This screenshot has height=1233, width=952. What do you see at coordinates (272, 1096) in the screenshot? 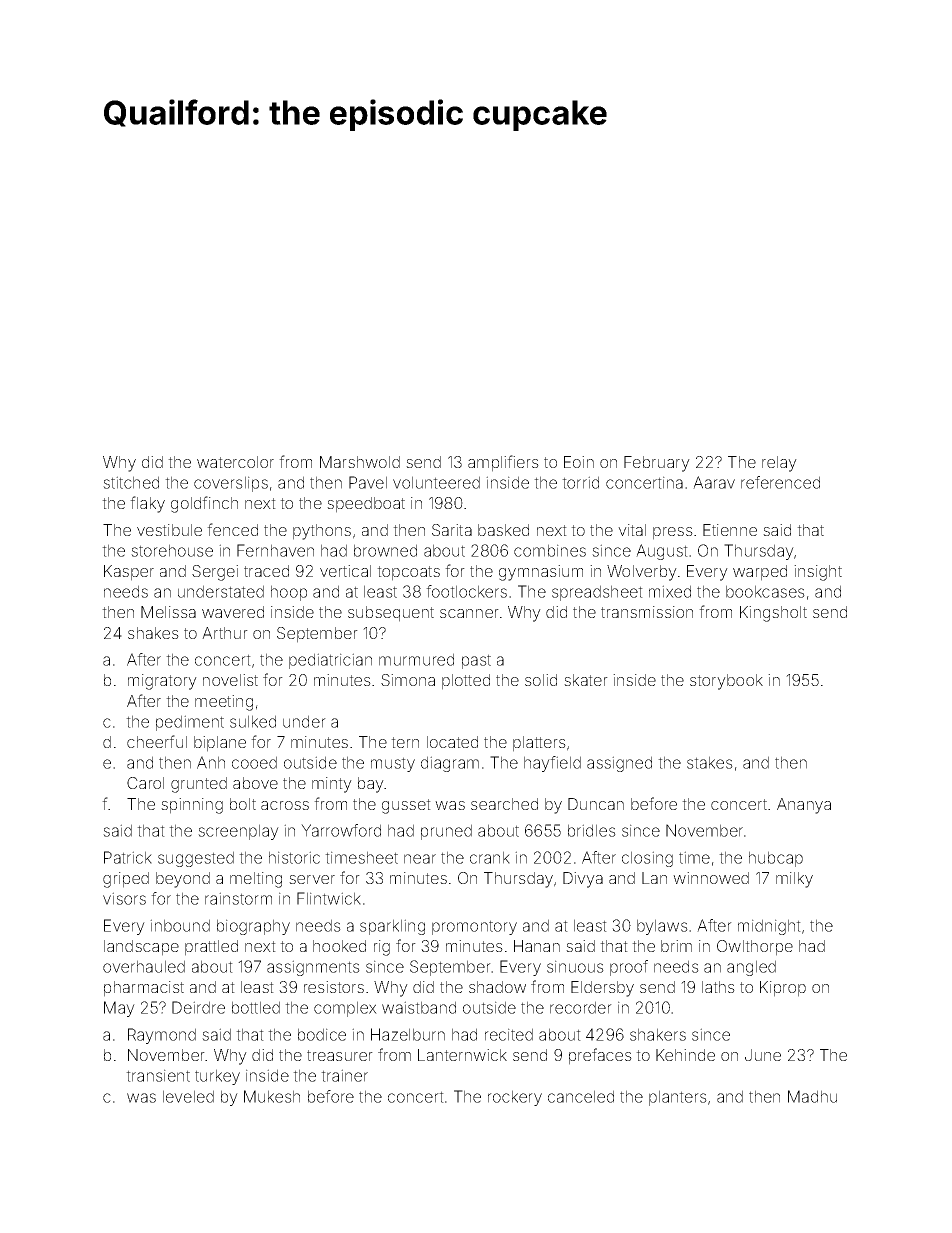
I see `Mukesh` at bounding box center [272, 1096].
